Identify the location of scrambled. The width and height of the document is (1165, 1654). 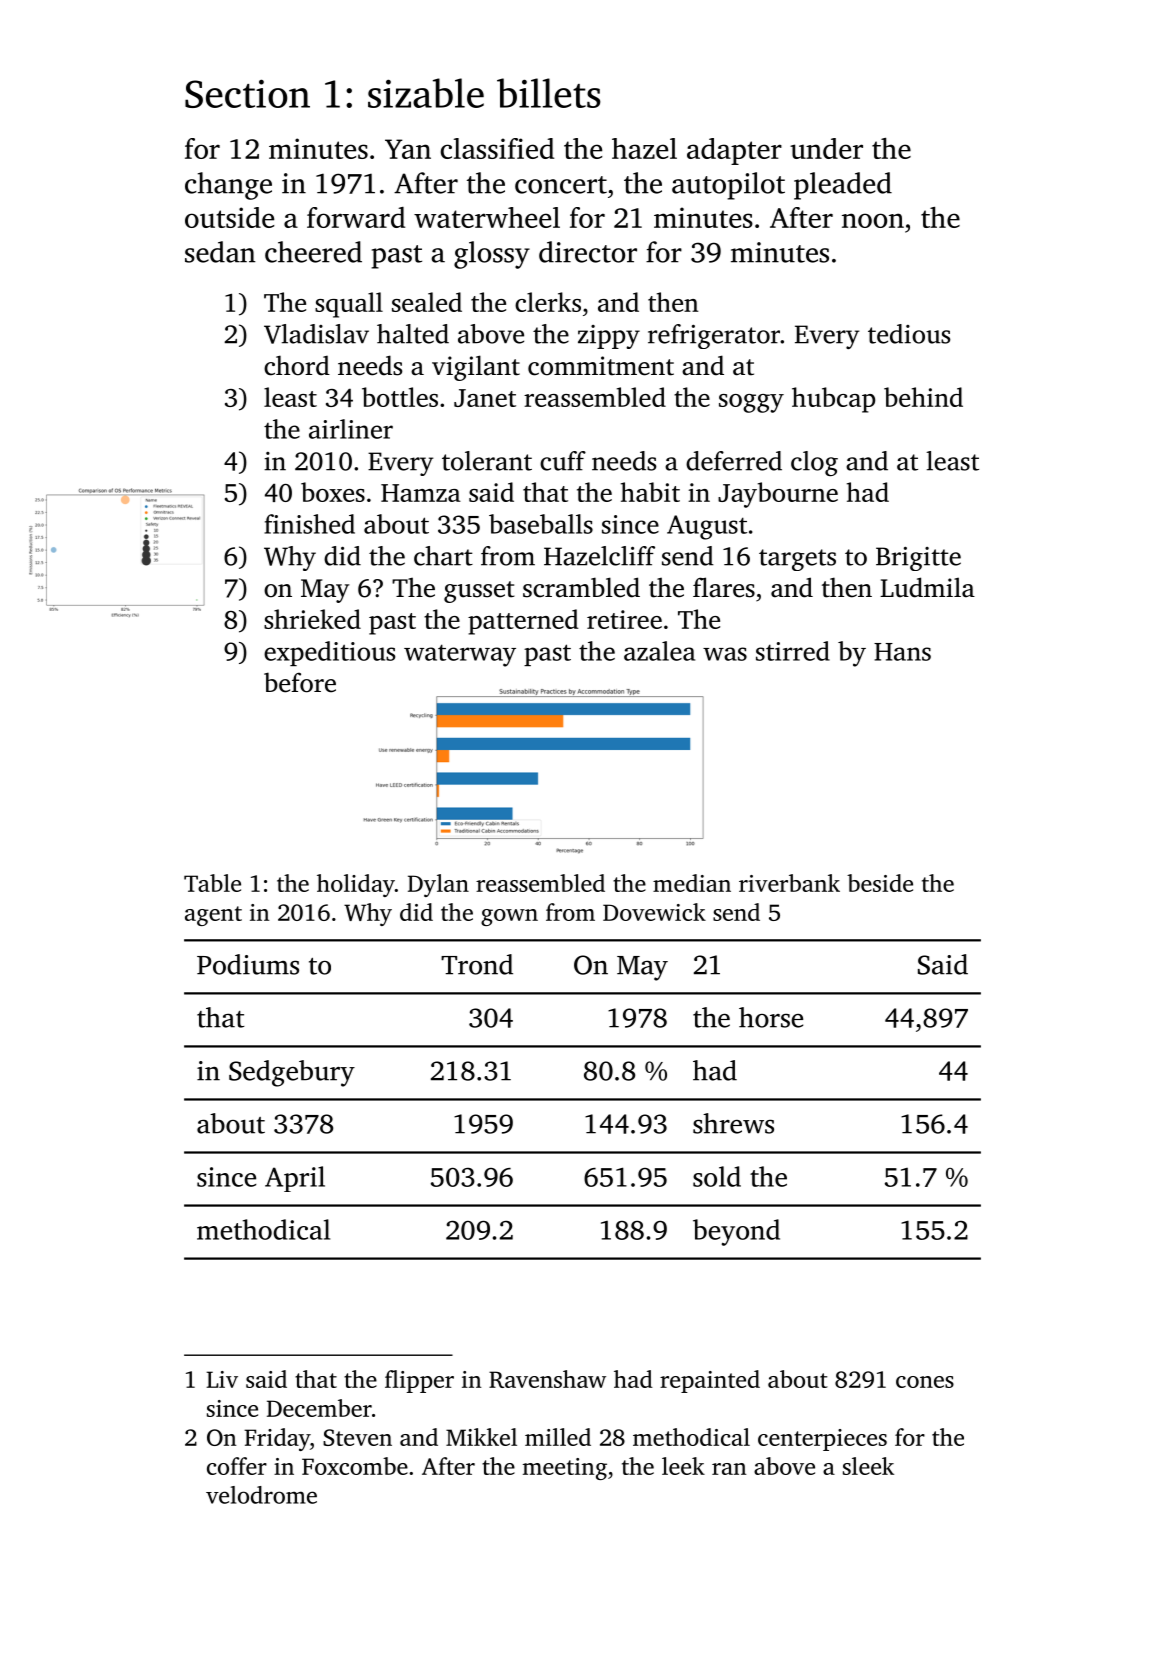
(581, 587).
